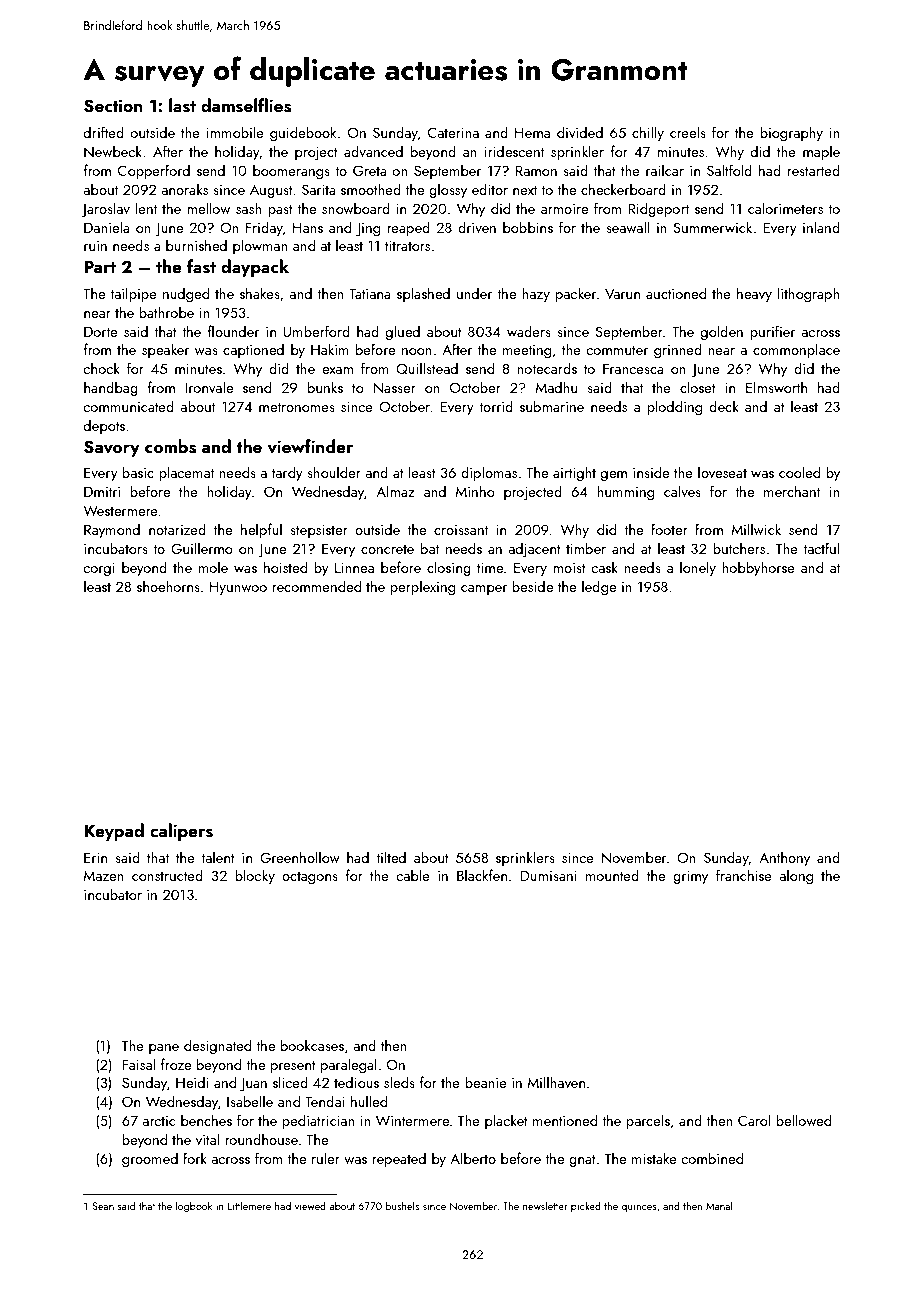 This screenshot has height=1308, width=924. What do you see at coordinates (651, 472) in the screenshot?
I see `inside` at bounding box center [651, 472].
